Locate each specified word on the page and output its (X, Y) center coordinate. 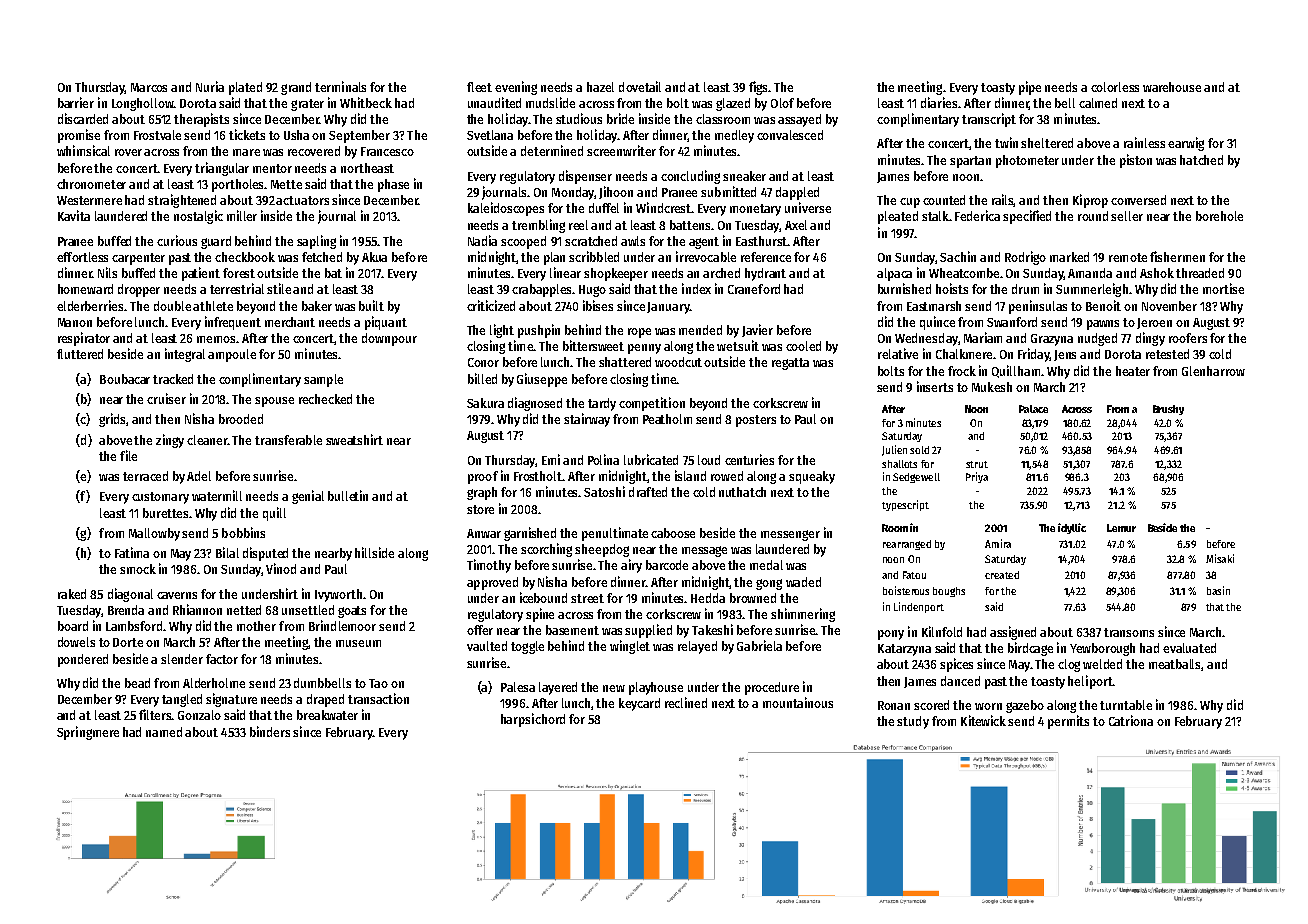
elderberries (90, 305)
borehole (1219, 216)
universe (808, 207)
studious (579, 118)
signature (231, 700)
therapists (201, 120)
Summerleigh (1092, 290)
